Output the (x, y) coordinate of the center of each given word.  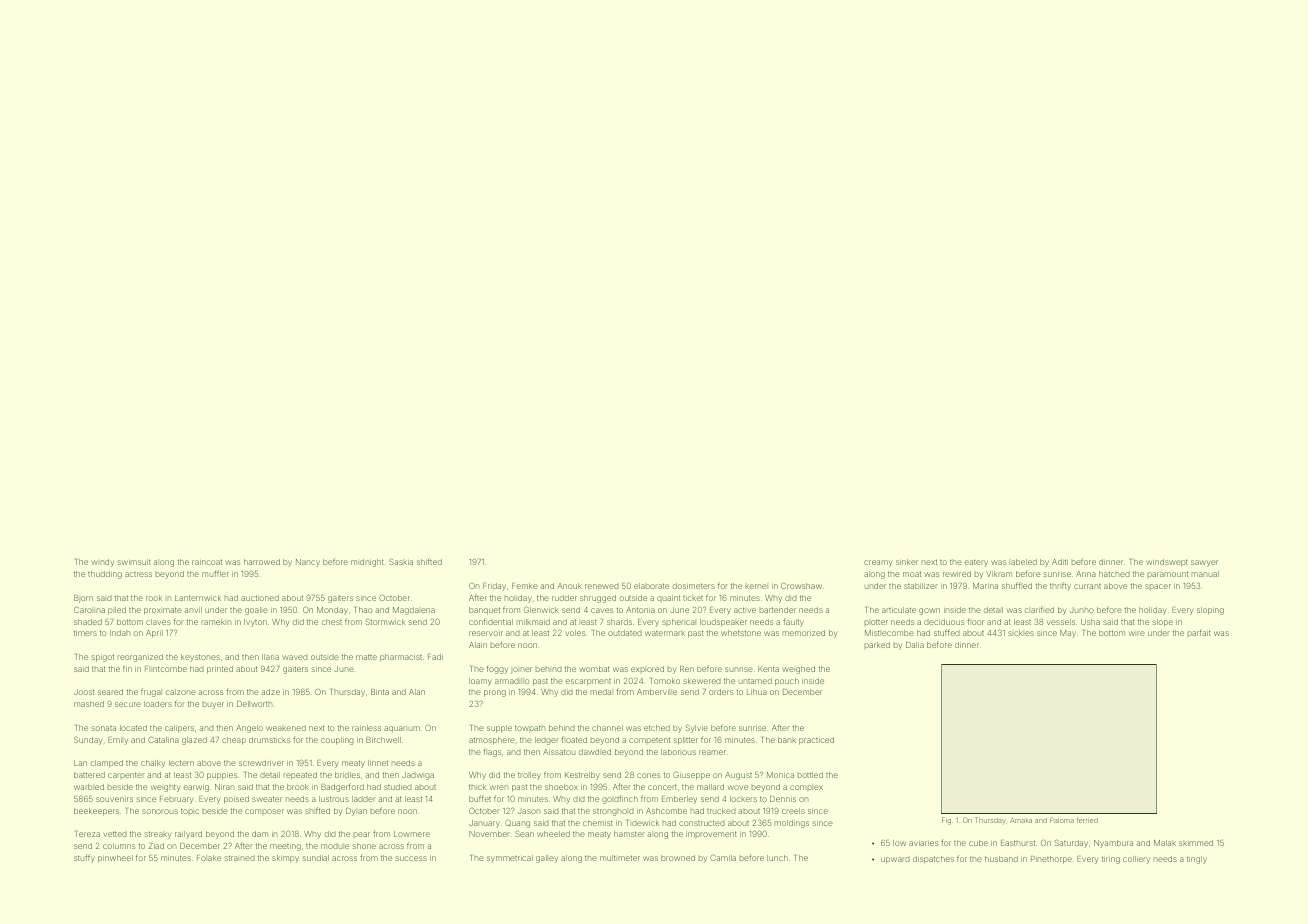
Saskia (401, 561)
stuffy (84, 858)
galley (547, 859)
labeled (1024, 562)
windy (102, 563)
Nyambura (1113, 844)
